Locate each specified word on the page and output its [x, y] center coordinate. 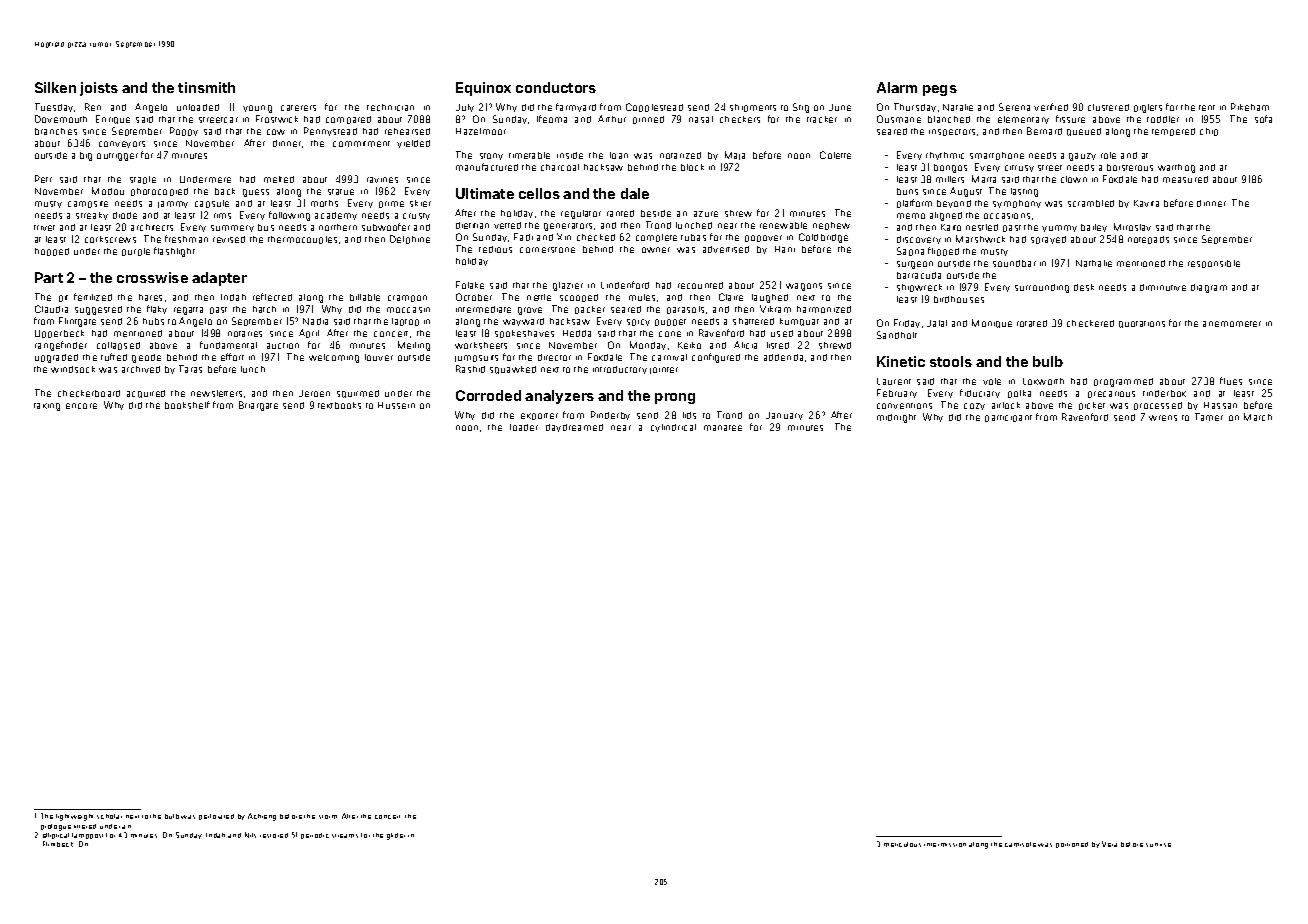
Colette [835, 155]
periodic [315, 836]
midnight [896, 418]
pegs [940, 90]
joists [99, 89]
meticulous [902, 844]
